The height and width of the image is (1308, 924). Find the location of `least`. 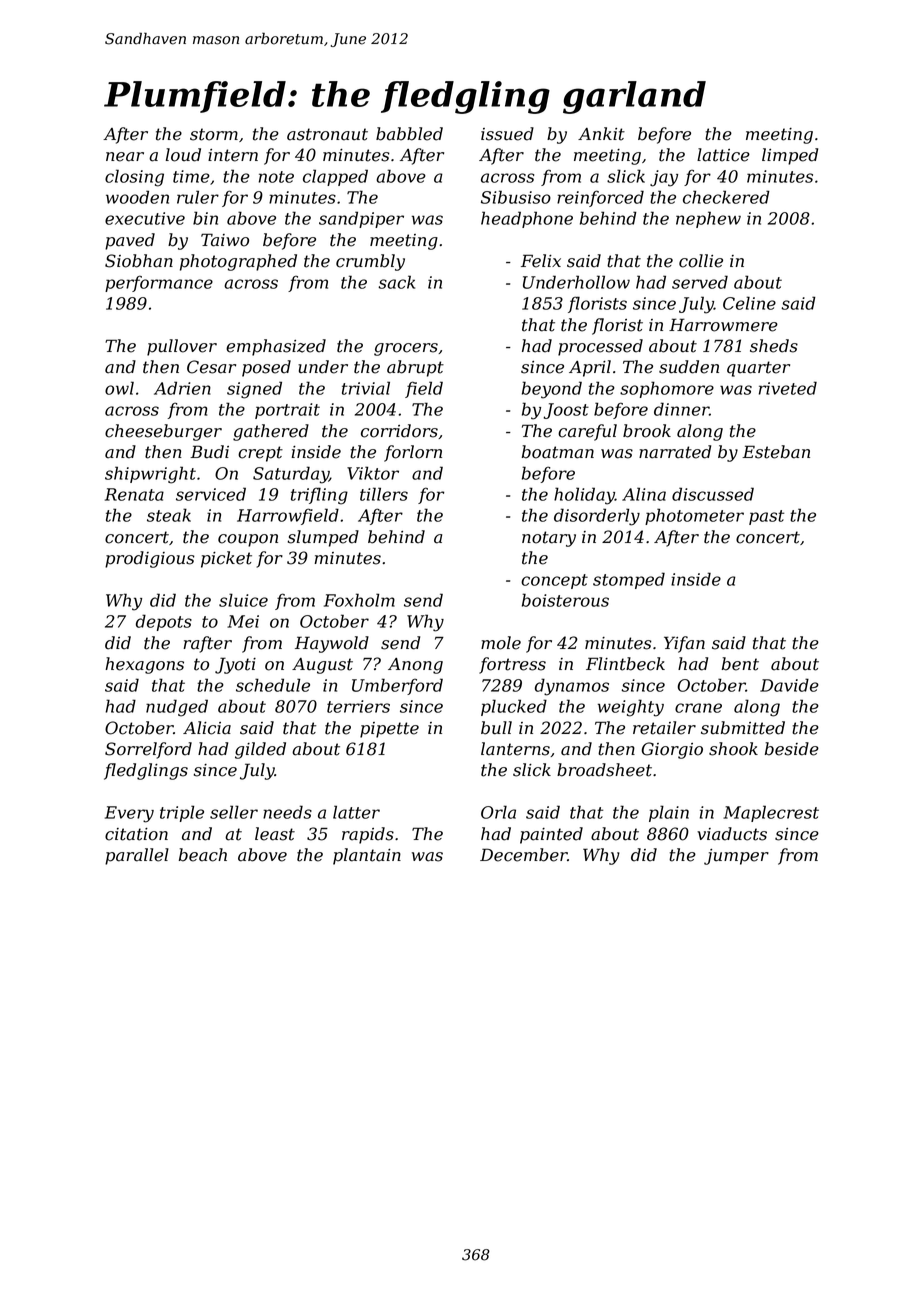

least is located at coordinates (275, 834).
